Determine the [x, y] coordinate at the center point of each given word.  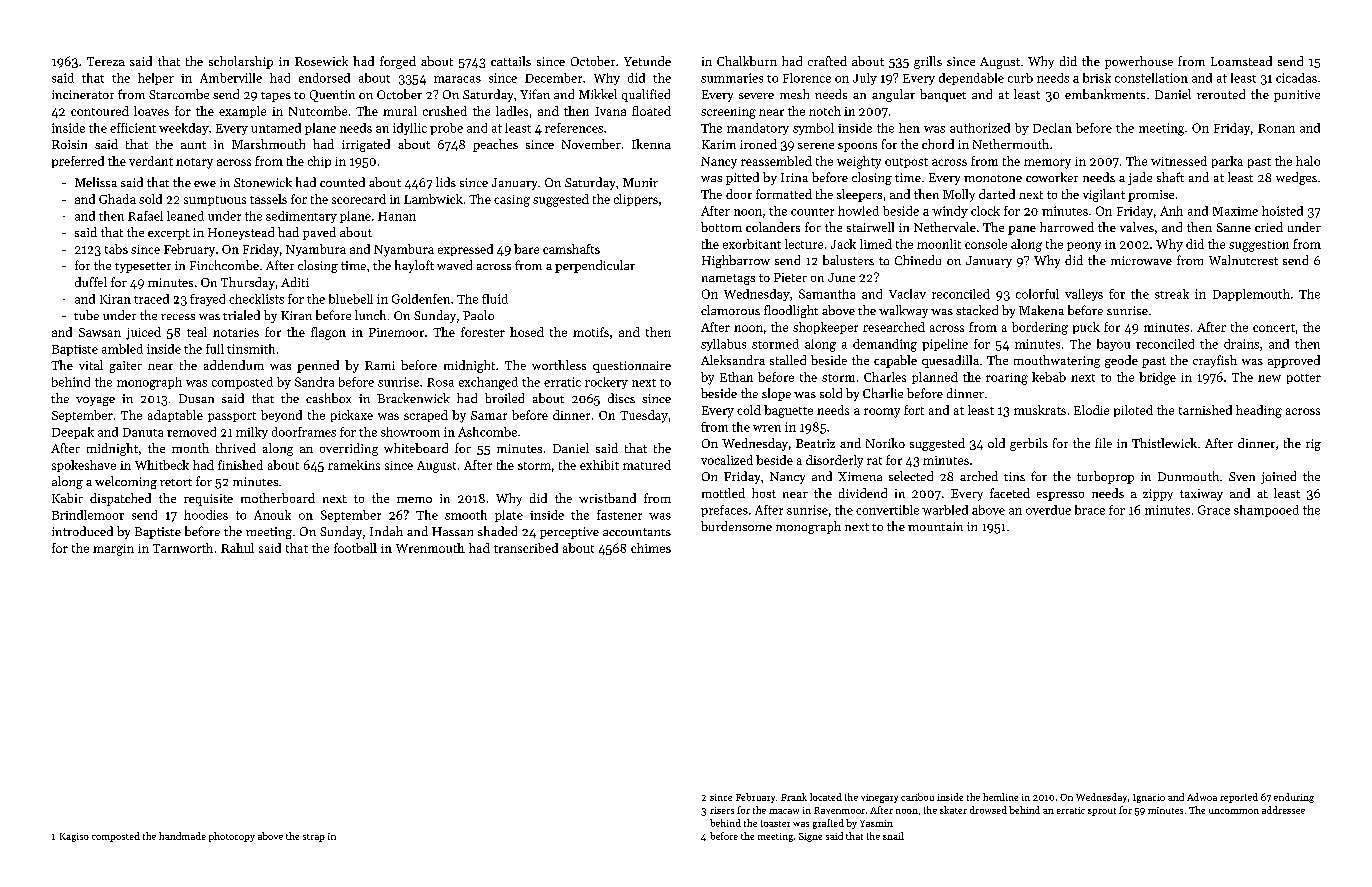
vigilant [1104, 195]
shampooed [1266, 511]
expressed [465, 250]
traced [151, 299]
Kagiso [74, 837]
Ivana [610, 111]
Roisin [69, 144]
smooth [466, 515]
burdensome [736, 526]
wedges [1296, 178]
